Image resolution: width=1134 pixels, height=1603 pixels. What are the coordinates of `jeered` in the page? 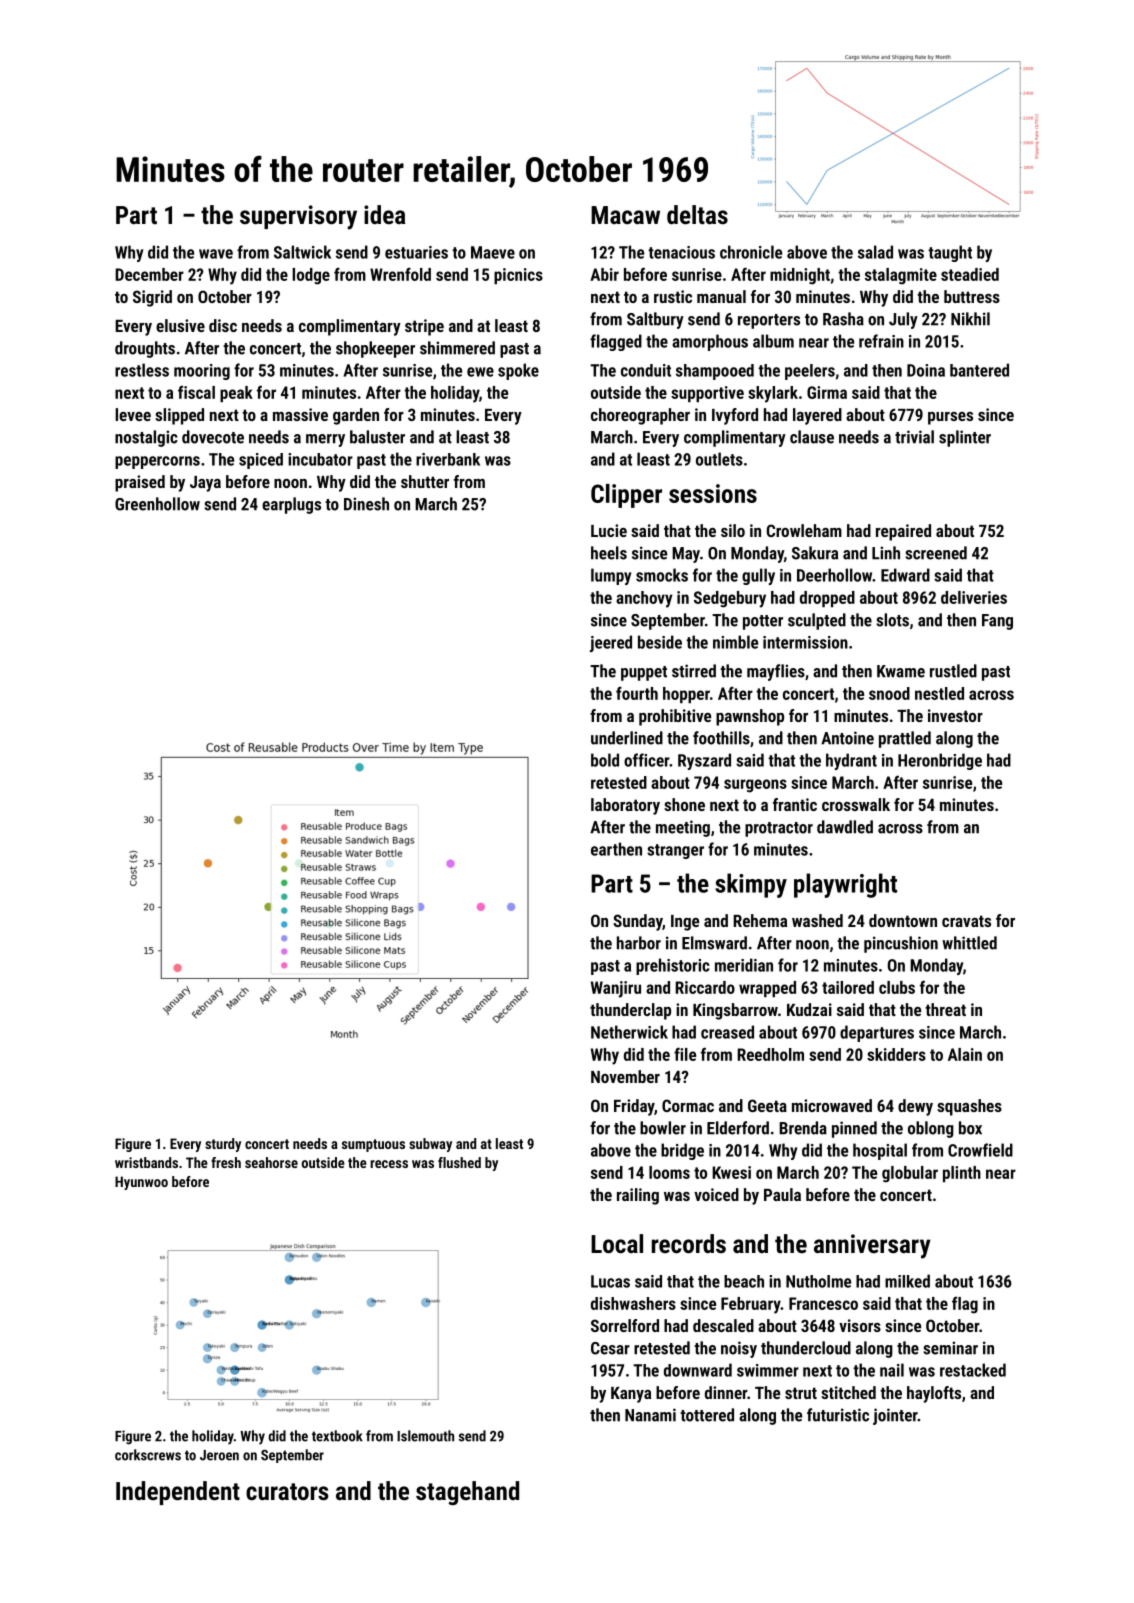 It's located at (611, 643).
